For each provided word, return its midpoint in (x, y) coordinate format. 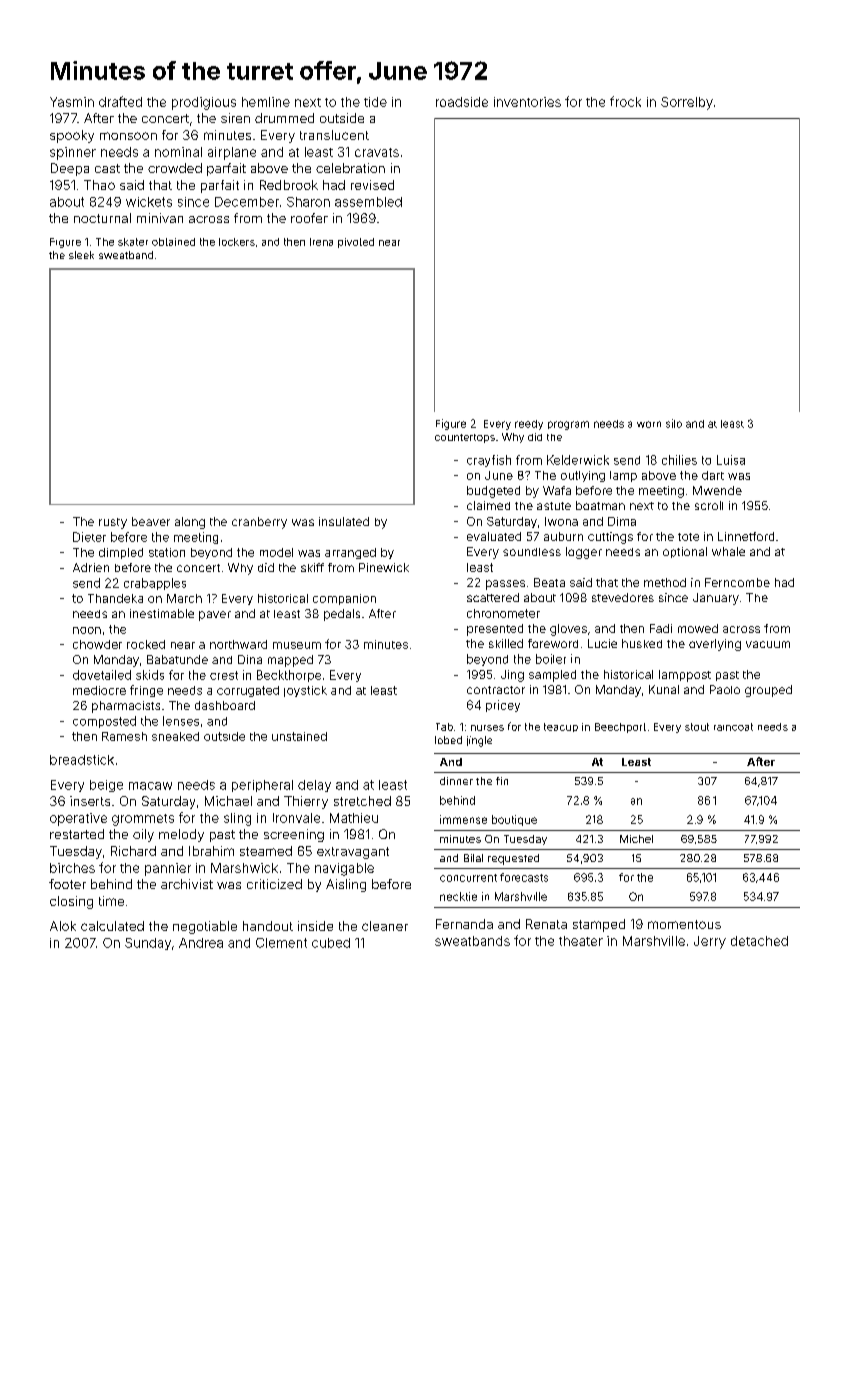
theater (581, 941)
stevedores (623, 597)
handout (268, 926)
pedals (342, 615)
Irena (321, 242)
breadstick (82, 760)
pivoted (356, 243)
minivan (160, 218)
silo (674, 423)
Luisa (731, 460)
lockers (237, 242)
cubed (331, 943)
